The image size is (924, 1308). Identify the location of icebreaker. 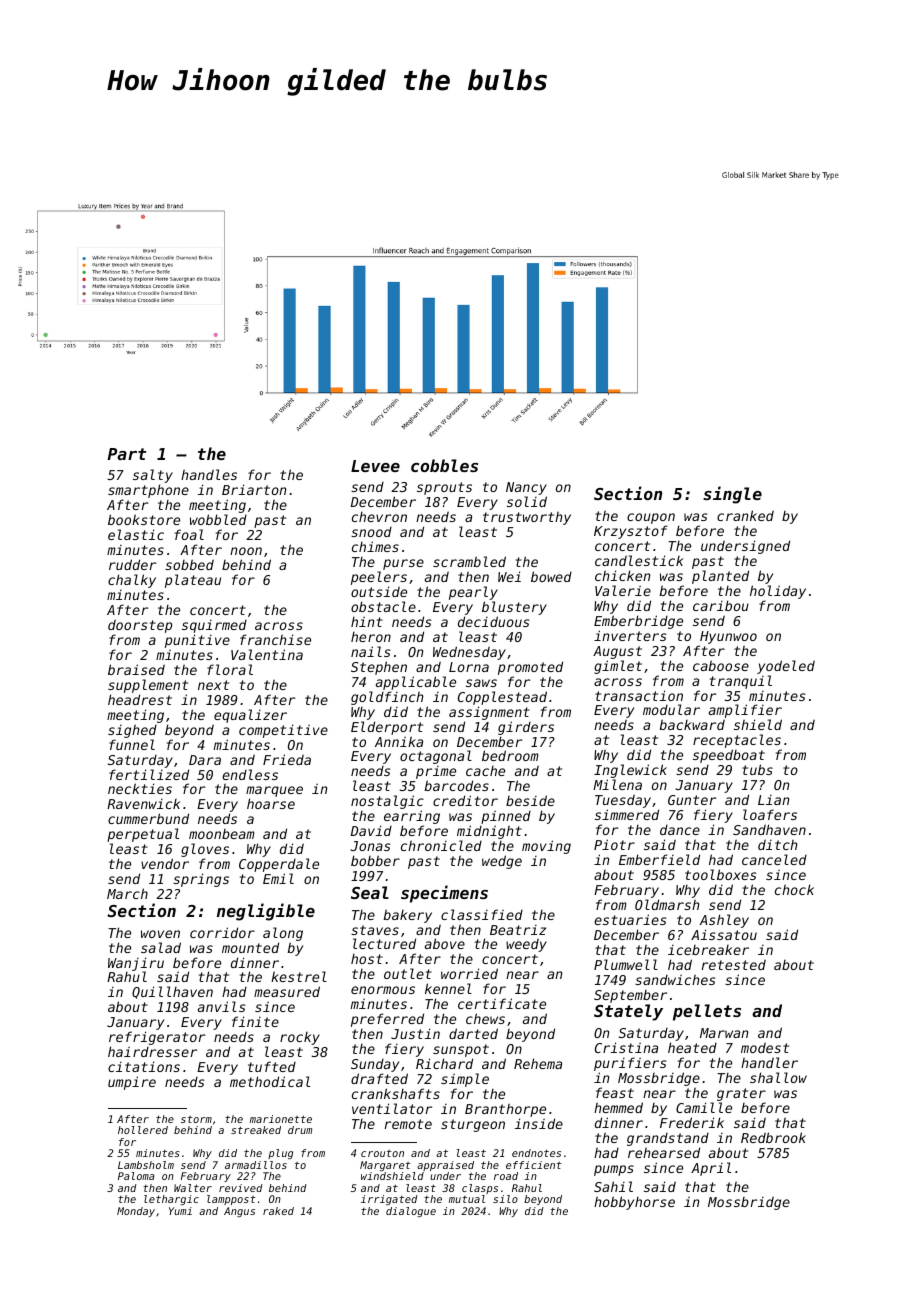
(708, 950).
